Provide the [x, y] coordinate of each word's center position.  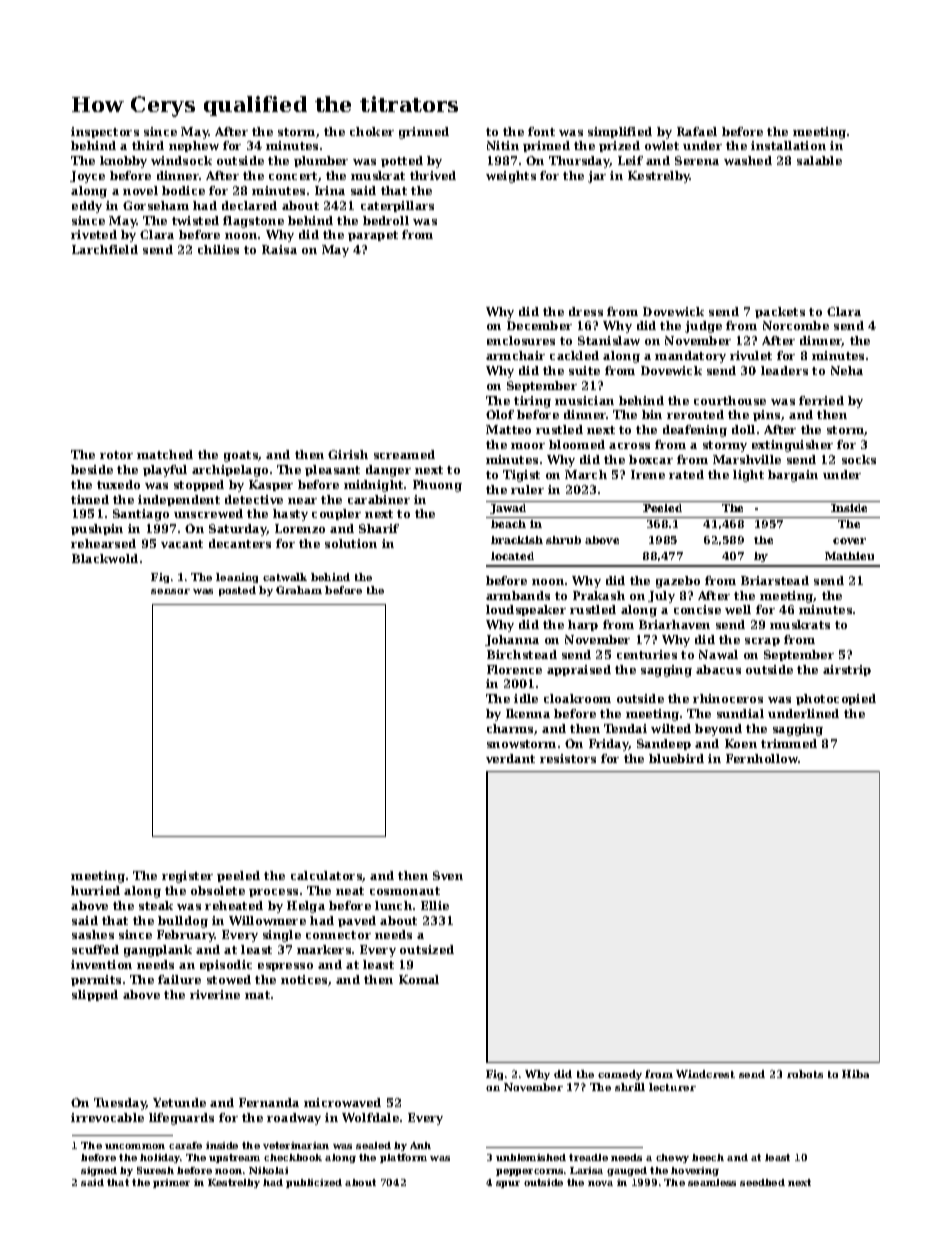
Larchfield [105, 249]
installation [788, 145]
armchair [515, 355]
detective [254, 499]
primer [171, 1183]
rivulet [751, 355]
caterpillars [397, 206]
